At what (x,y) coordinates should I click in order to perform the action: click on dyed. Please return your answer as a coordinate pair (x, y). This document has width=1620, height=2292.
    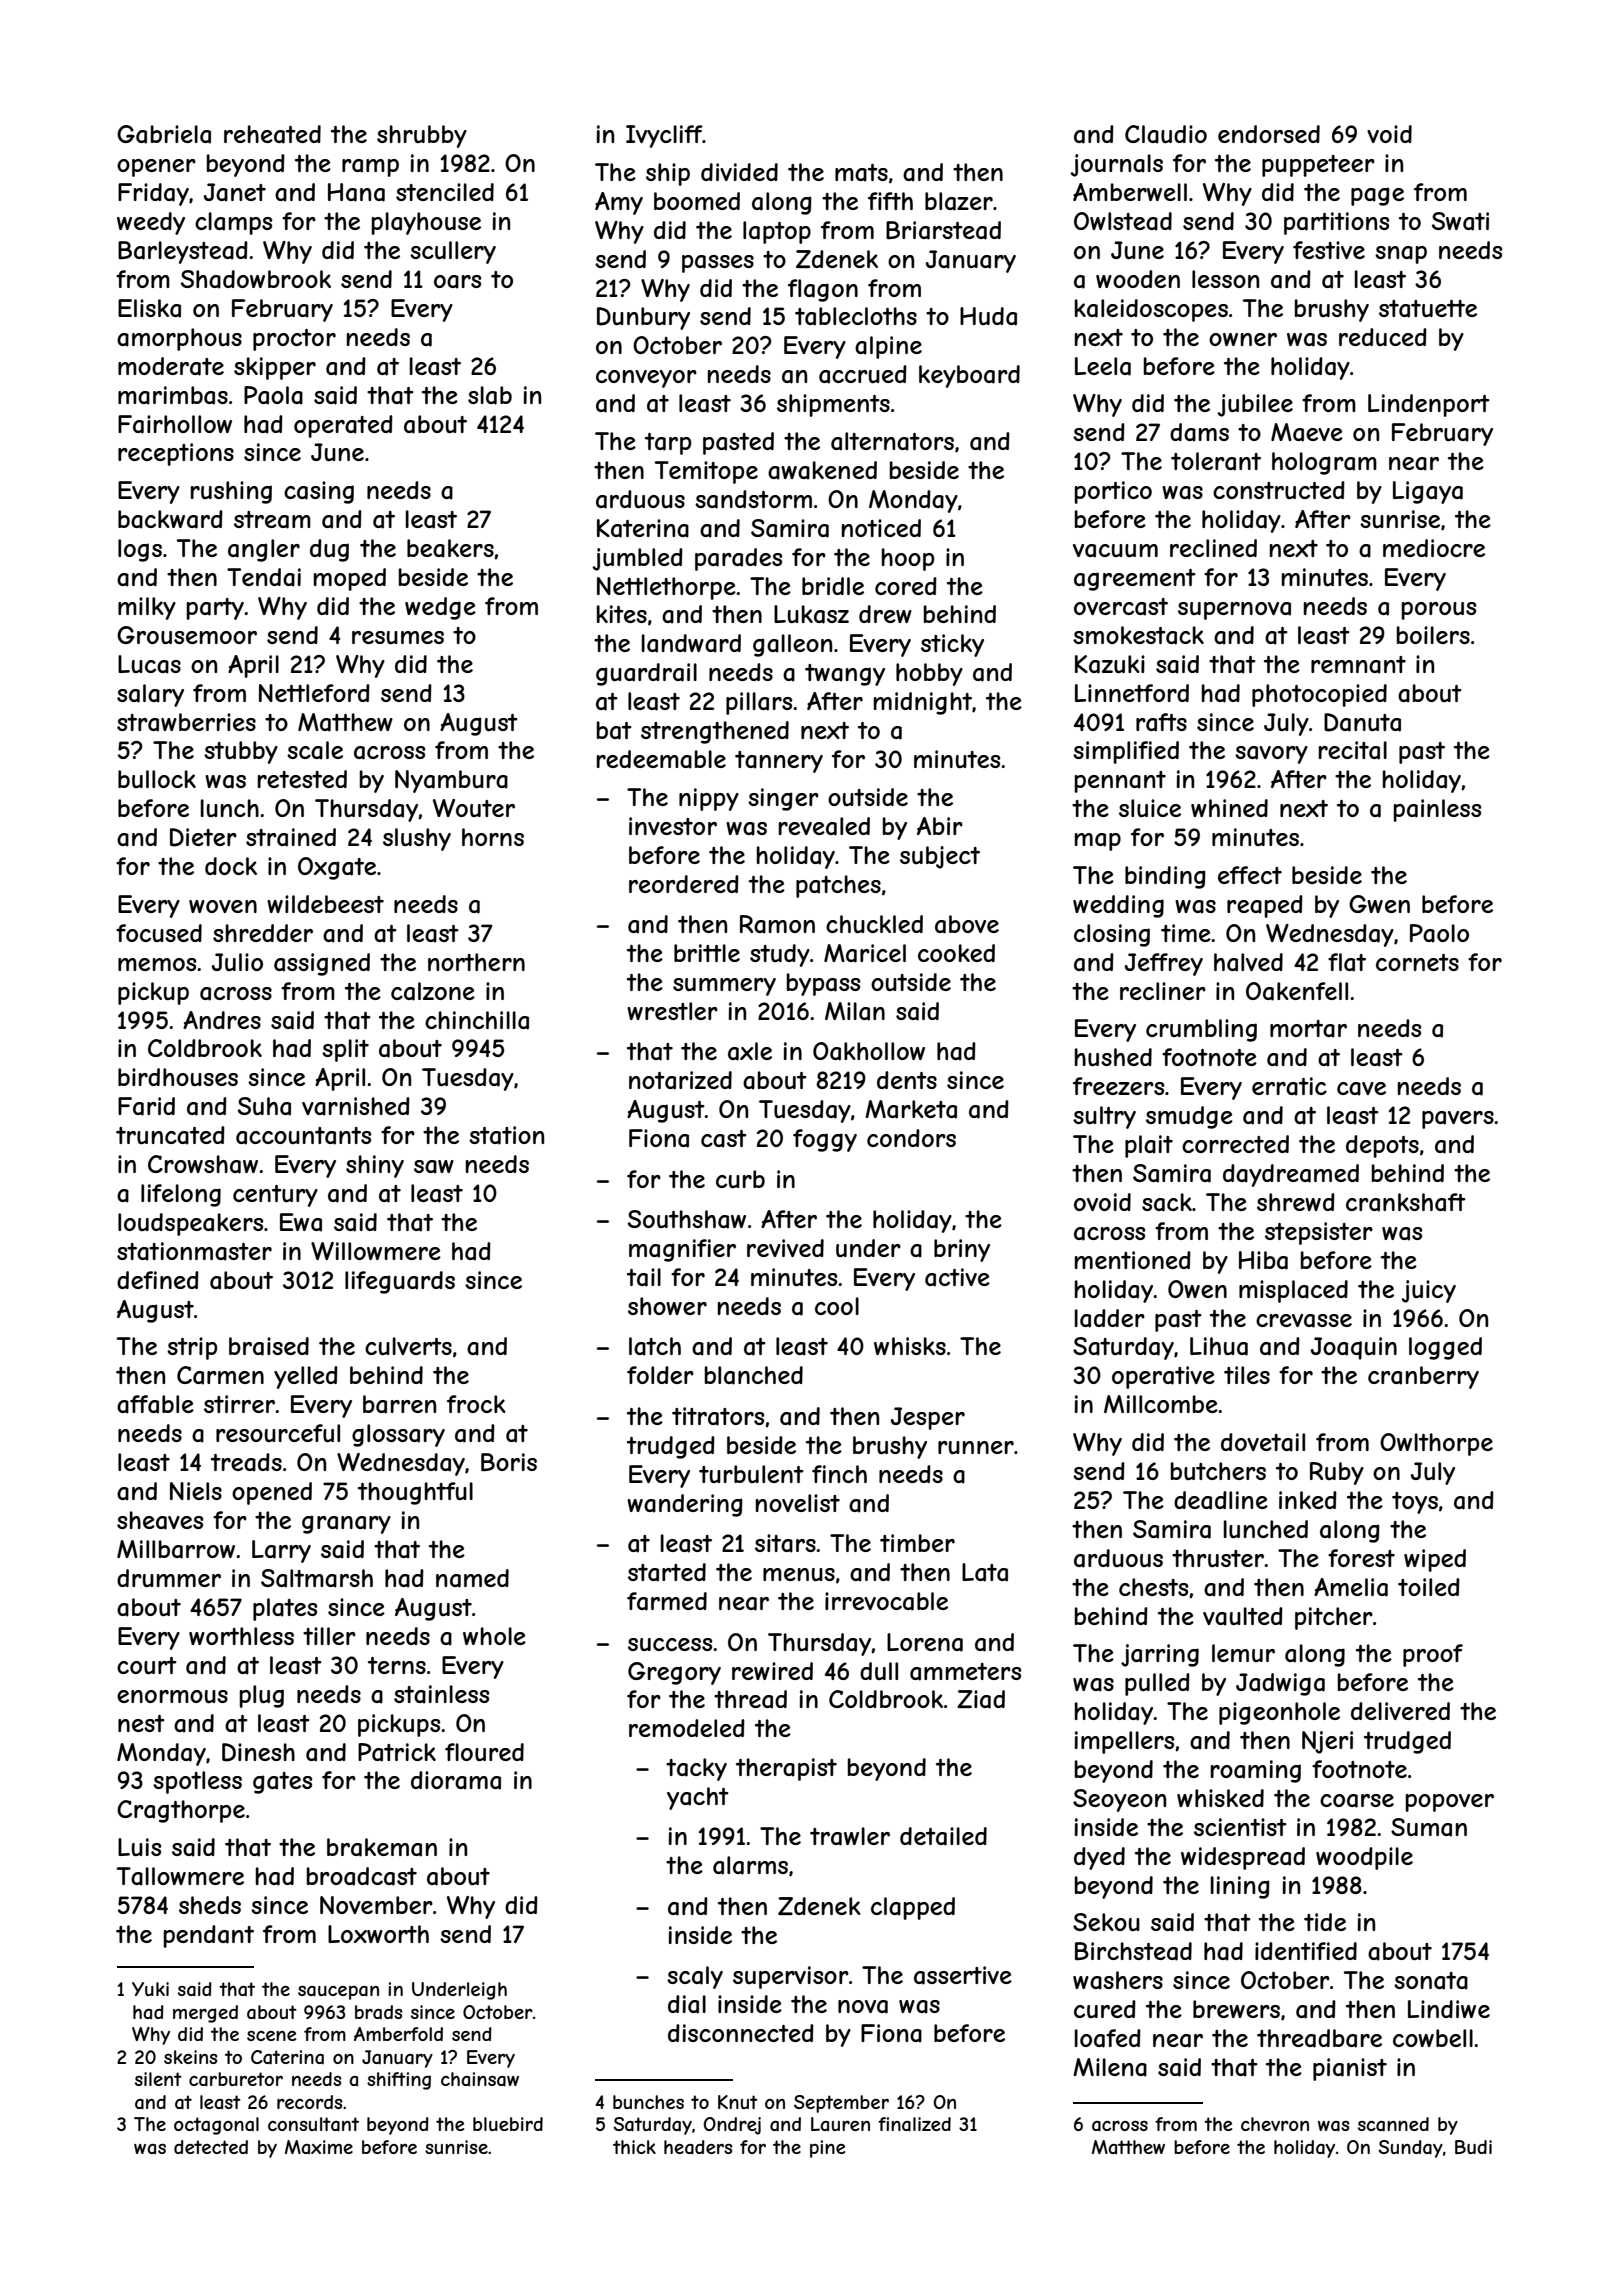
    Looking at the image, I should click on (1099, 1858).
